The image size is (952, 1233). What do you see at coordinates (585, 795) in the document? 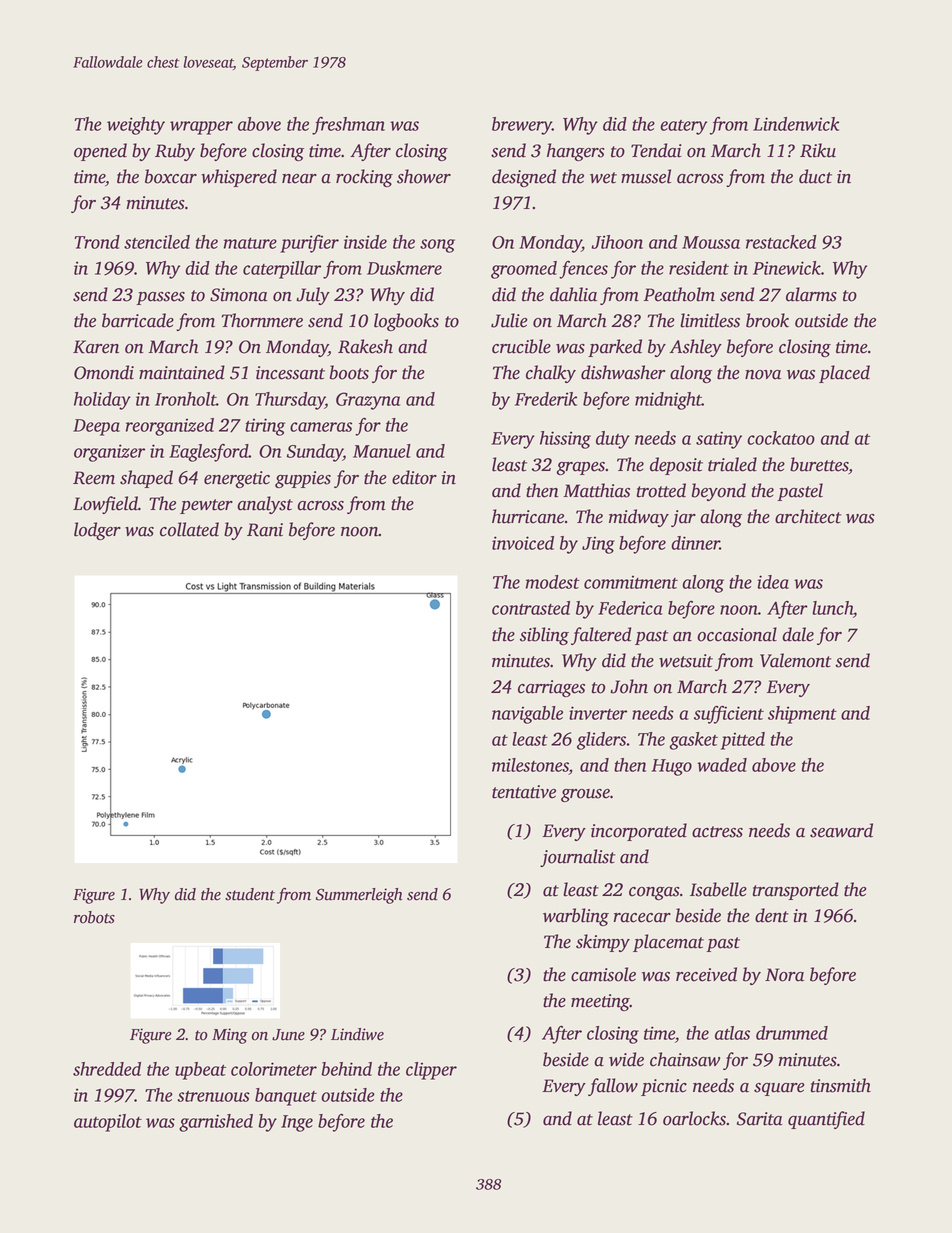
I see `grouse` at bounding box center [585, 795].
